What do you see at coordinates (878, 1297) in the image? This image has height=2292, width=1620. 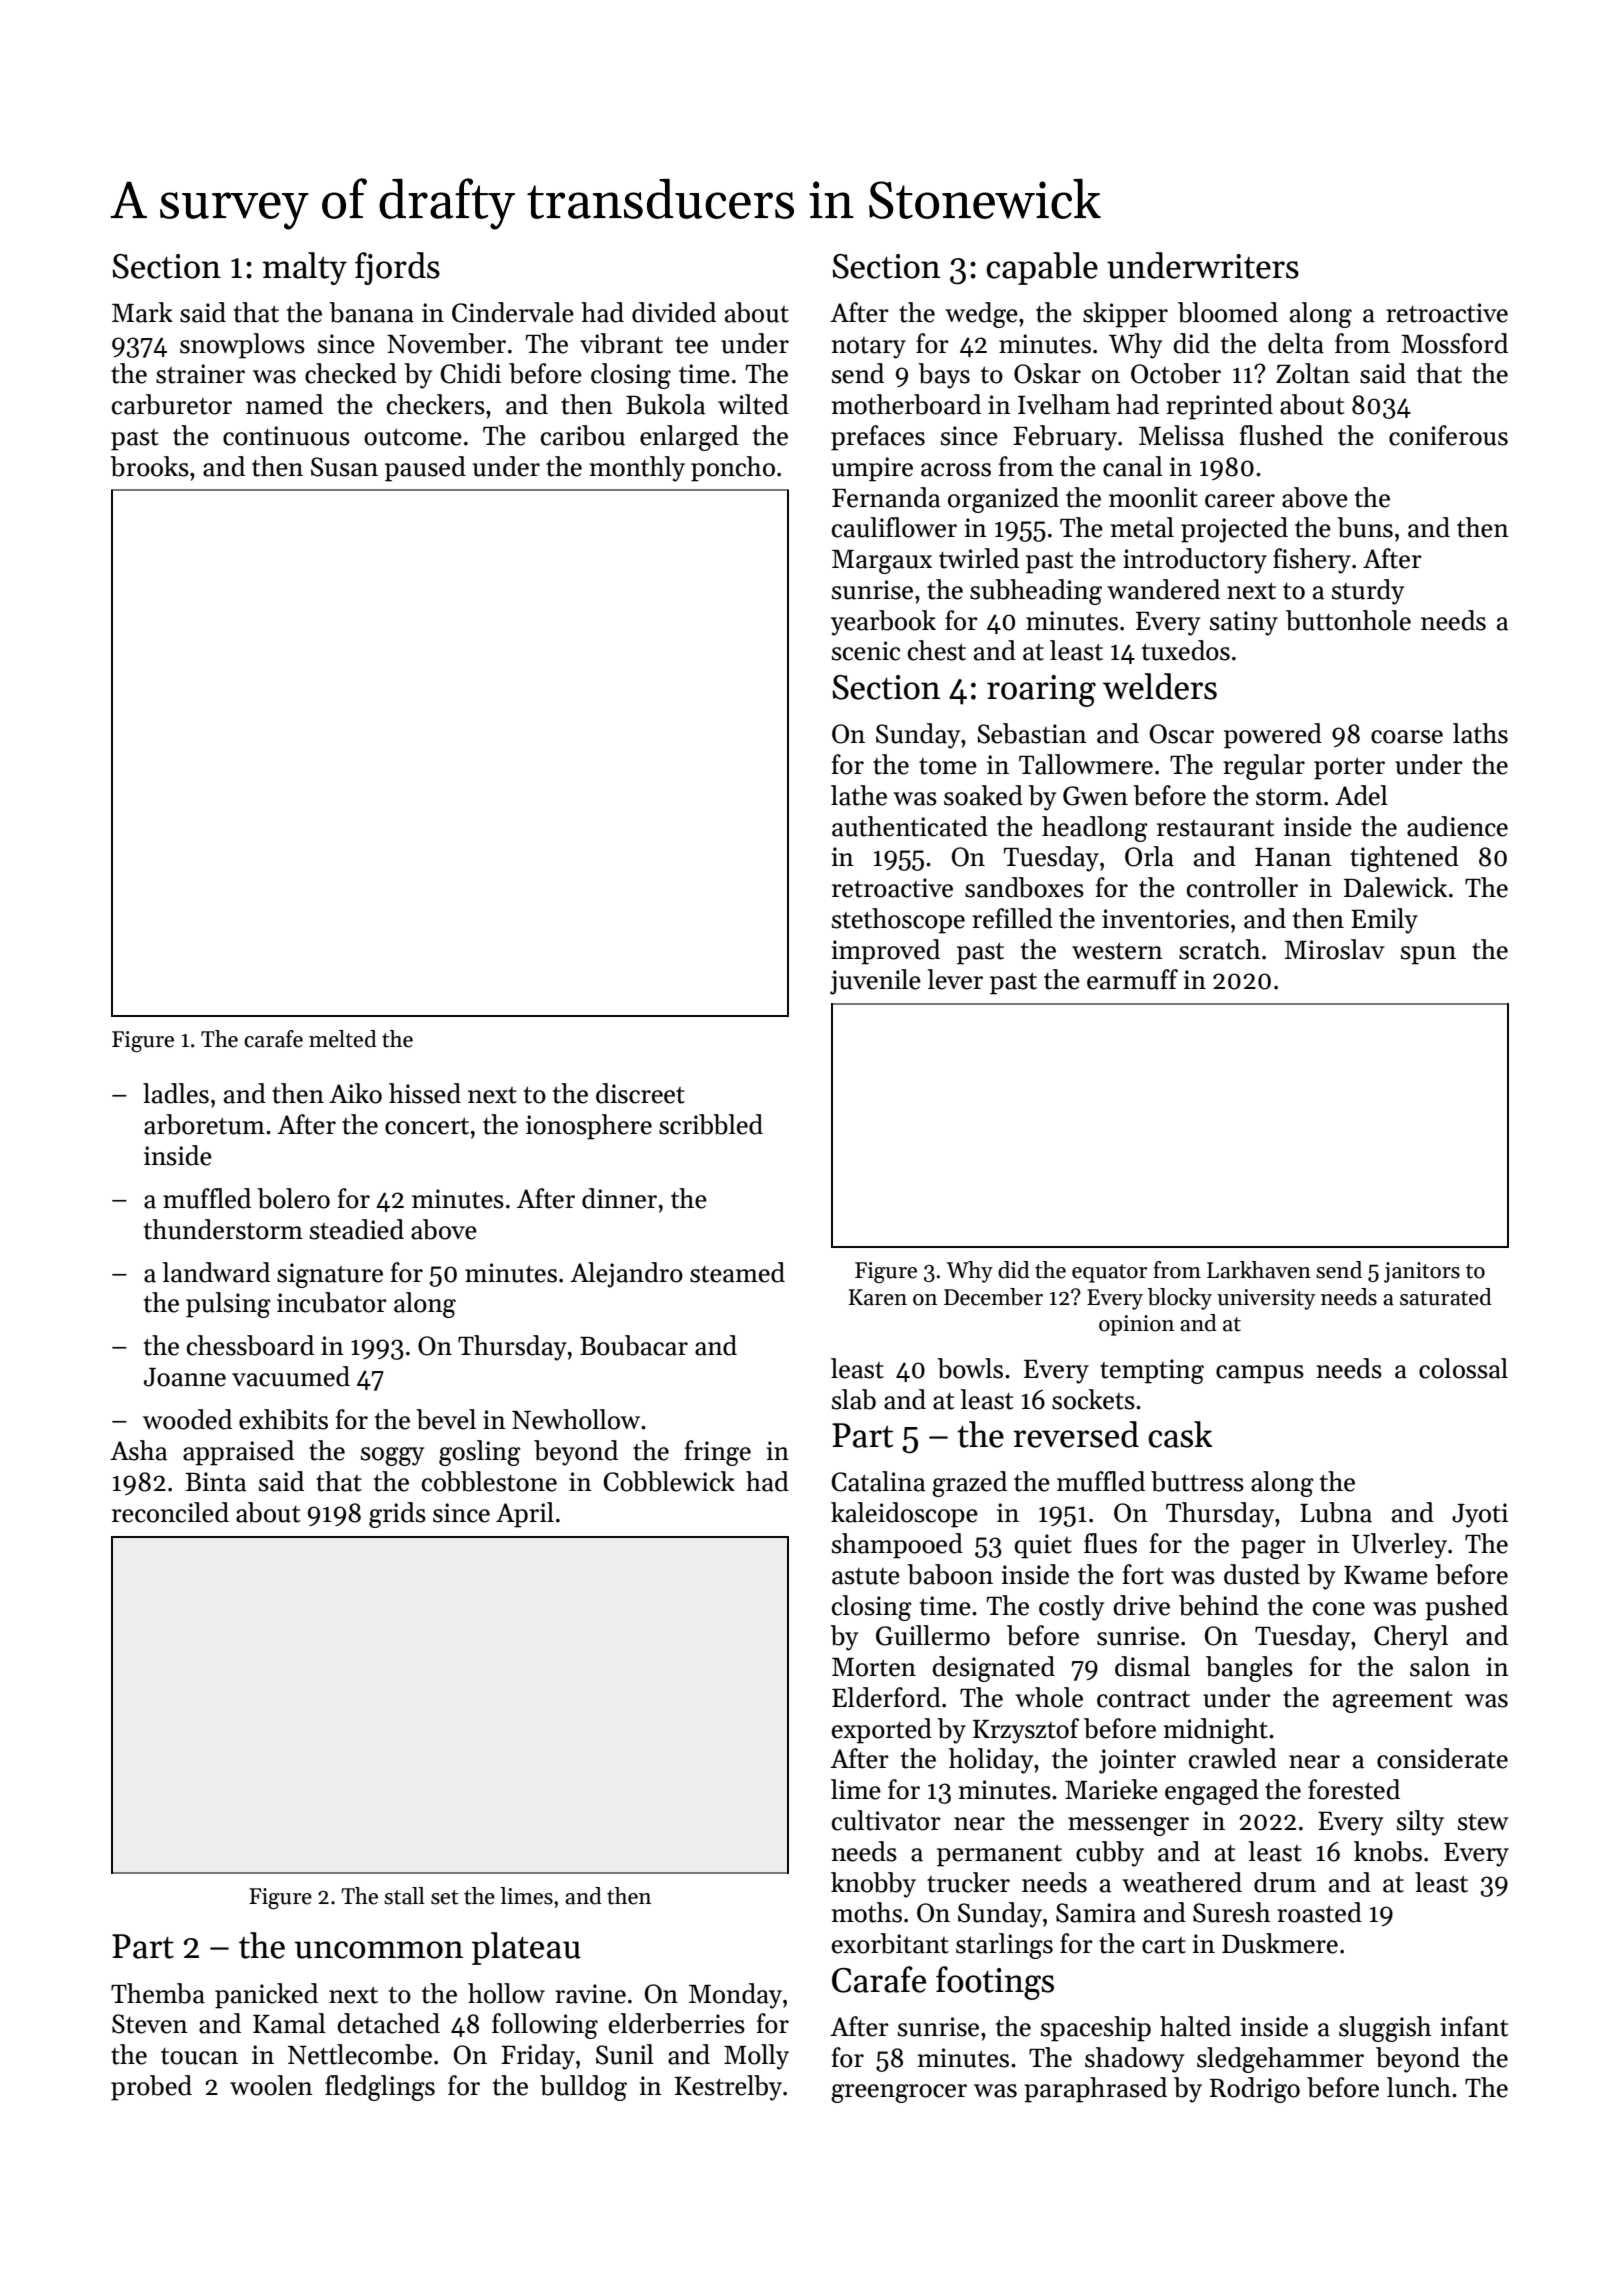 I see `Karen` at bounding box center [878, 1297].
